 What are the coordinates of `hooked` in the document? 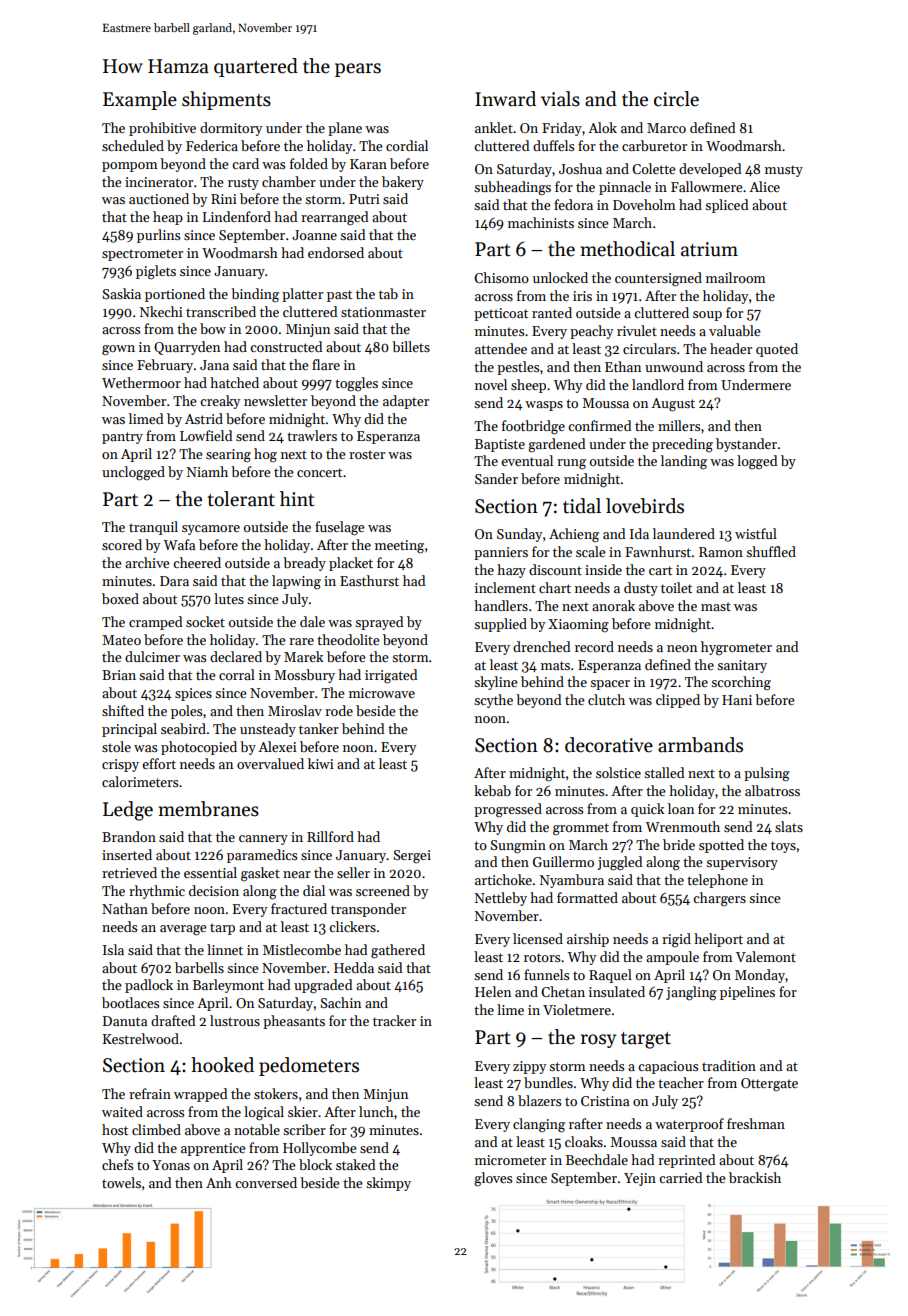 It's located at (222, 1065).
